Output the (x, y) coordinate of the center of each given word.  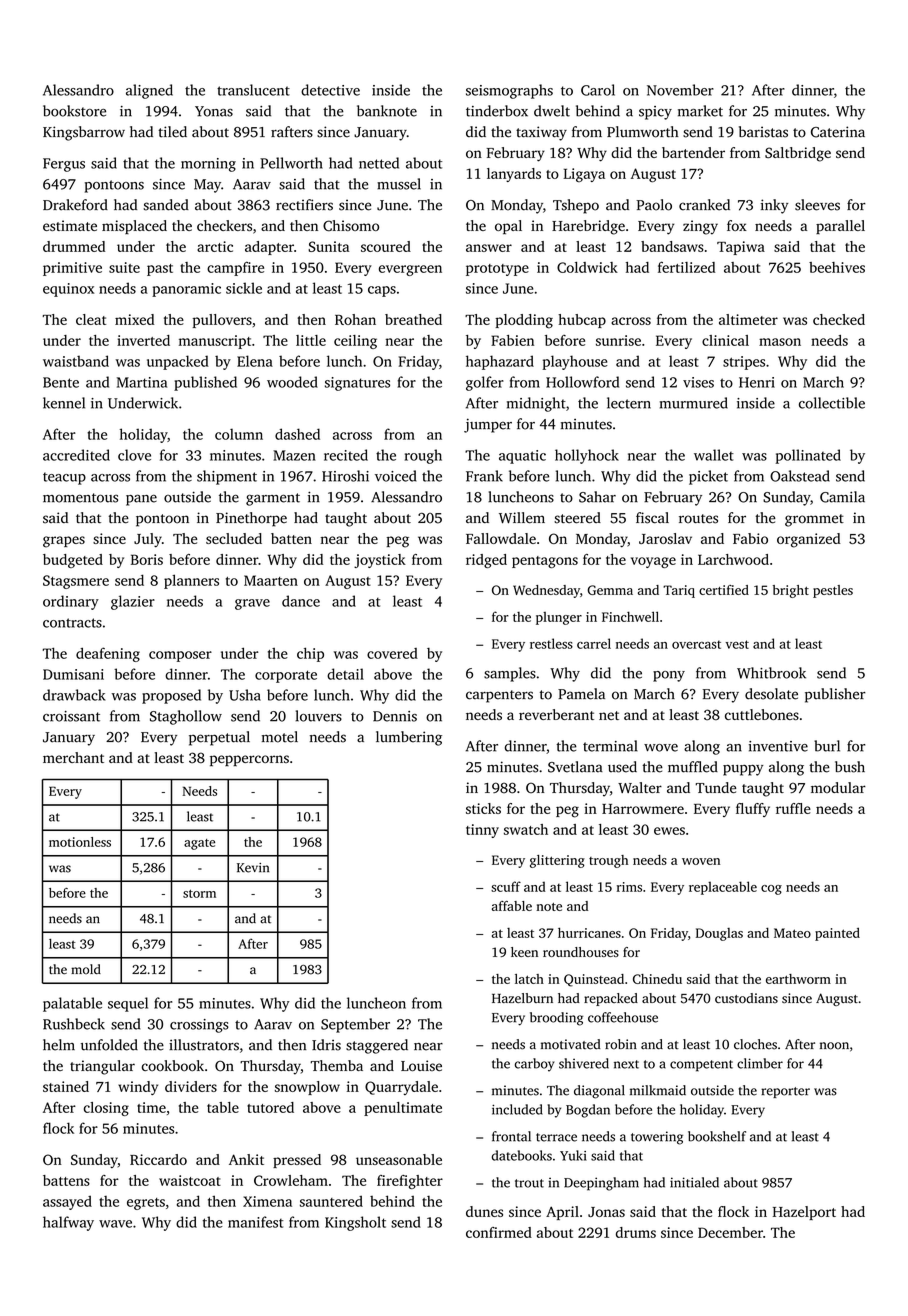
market (700, 111)
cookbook (172, 1066)
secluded (234, 538)
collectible (832, 403)
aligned (149, 91)
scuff (506, 886)
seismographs (509, 91)
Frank (484, 476)
